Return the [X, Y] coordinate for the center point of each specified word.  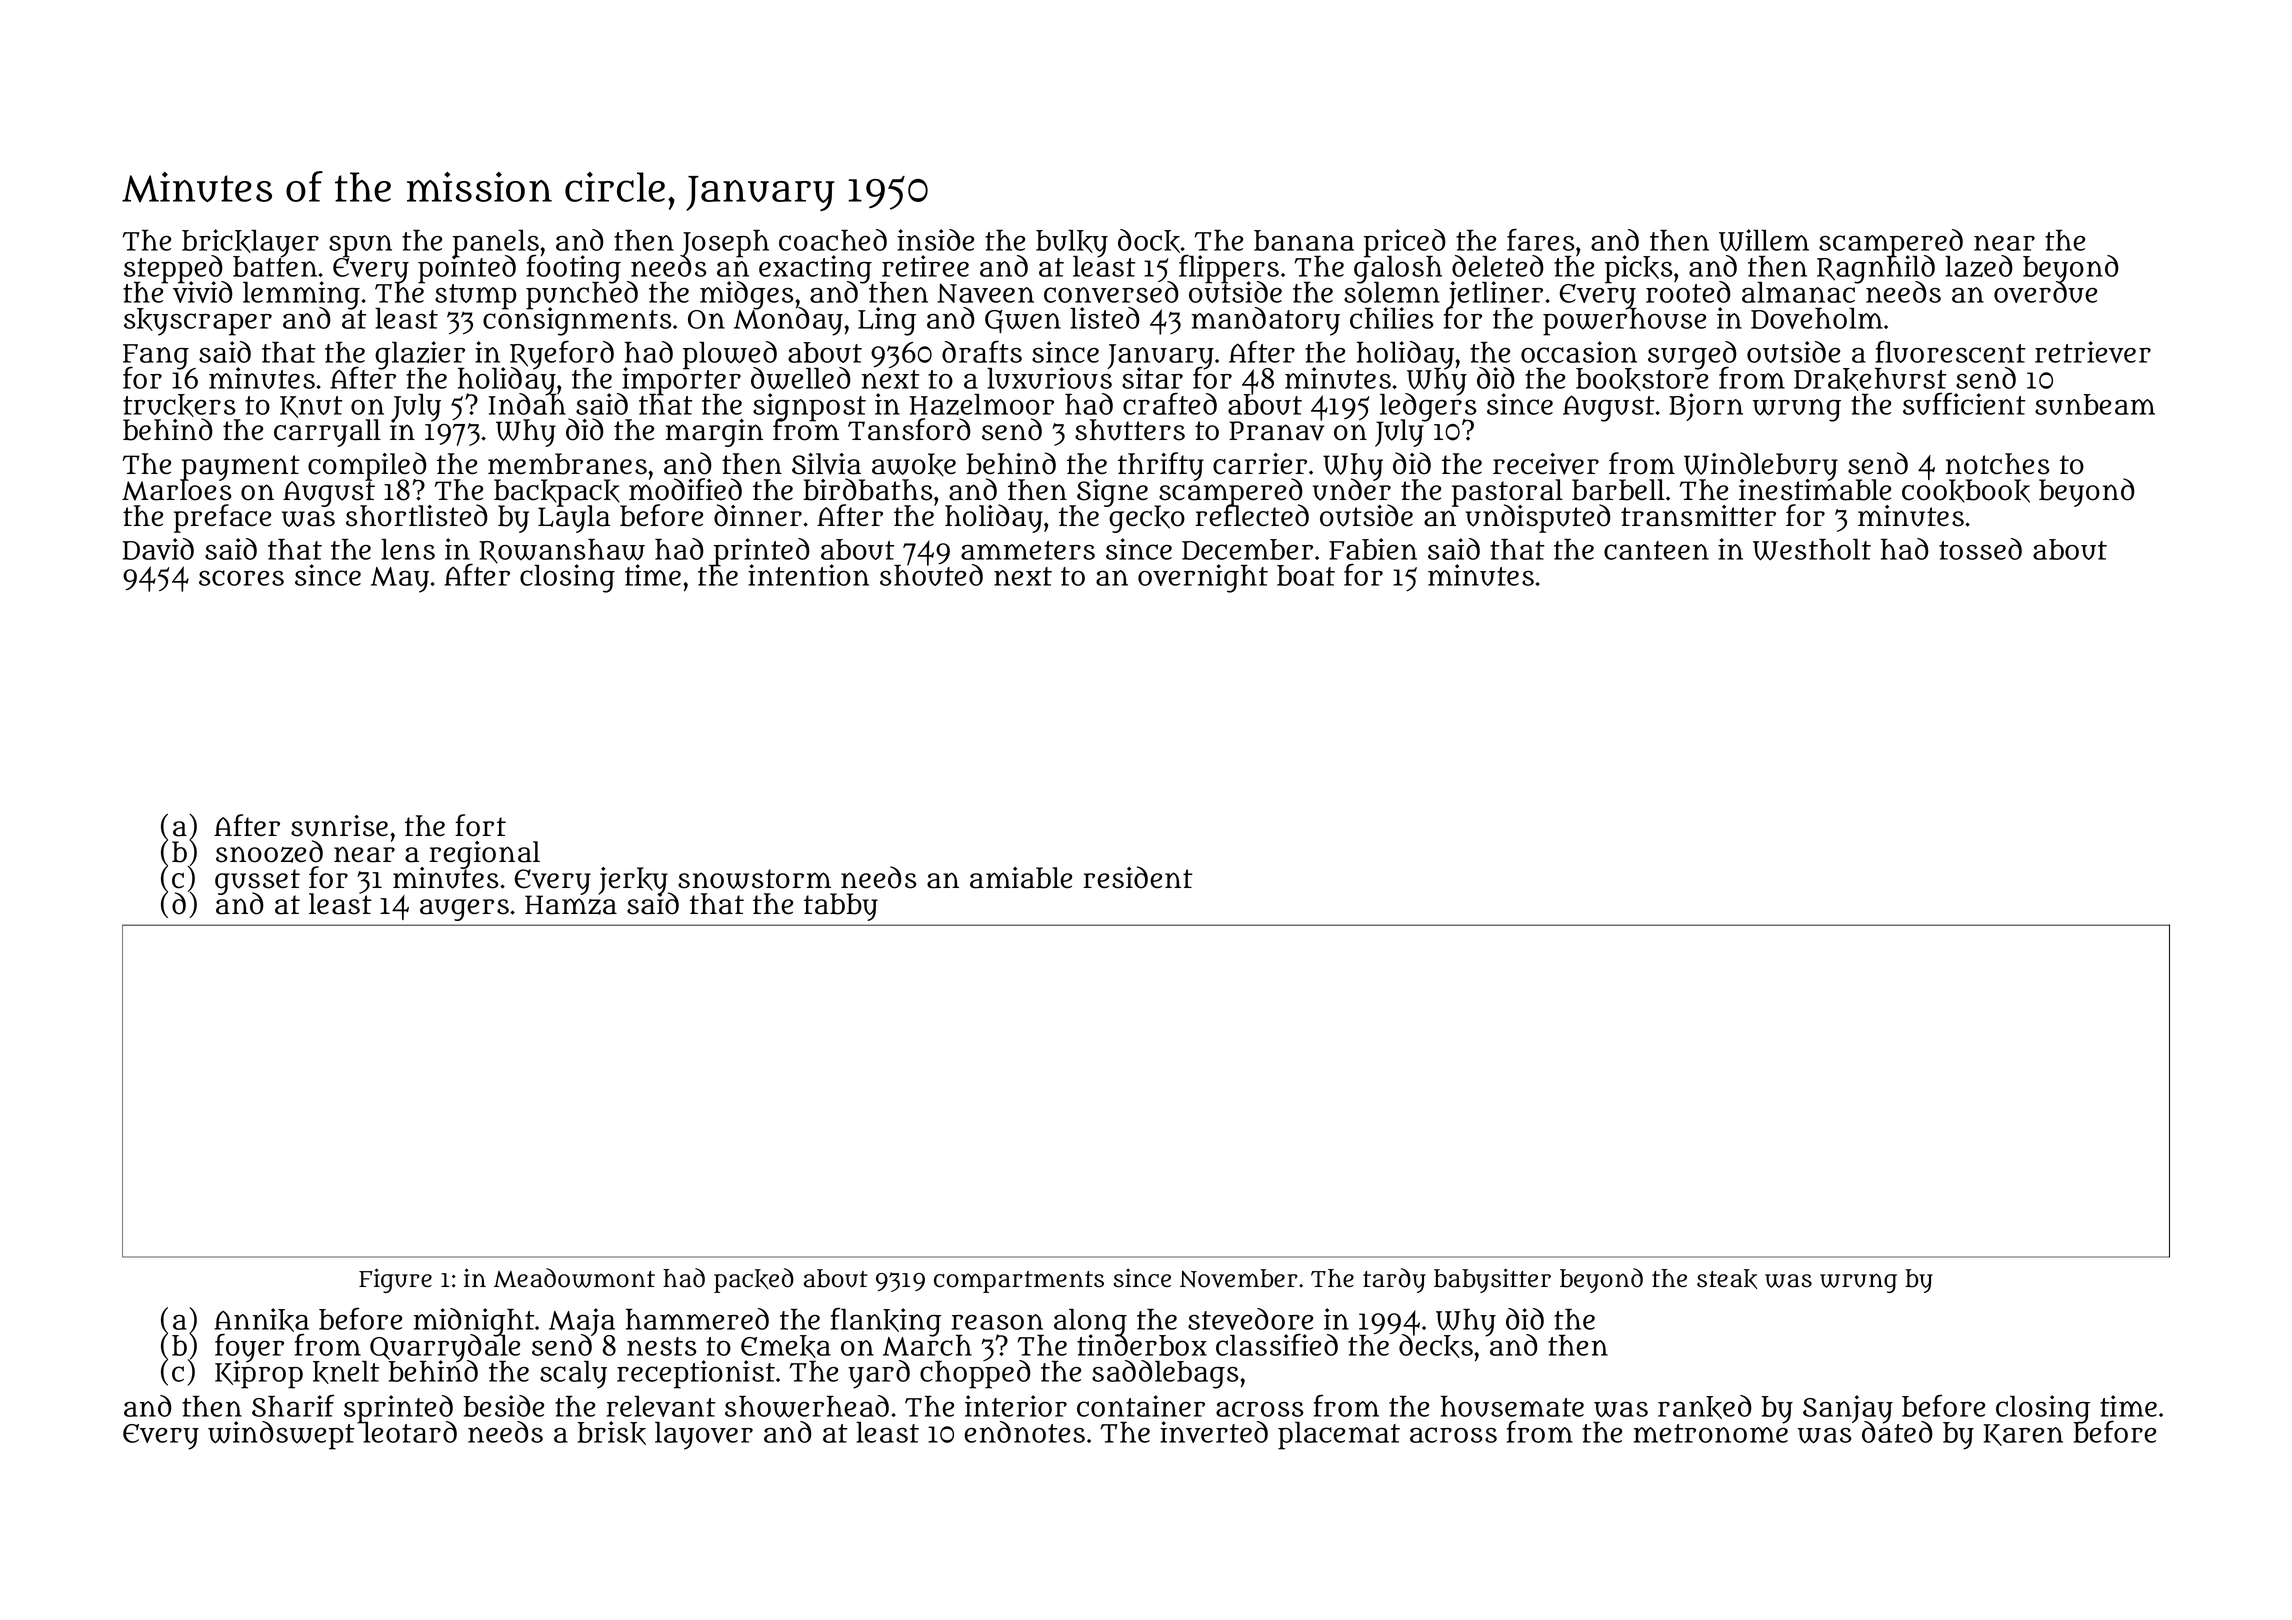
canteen [1656, 550]
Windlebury [1761, 466]
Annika [261, 1320]
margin [714, 433]
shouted [931, 575]
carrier [1260, 464]
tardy [1394, 1280]
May [400, 580]
